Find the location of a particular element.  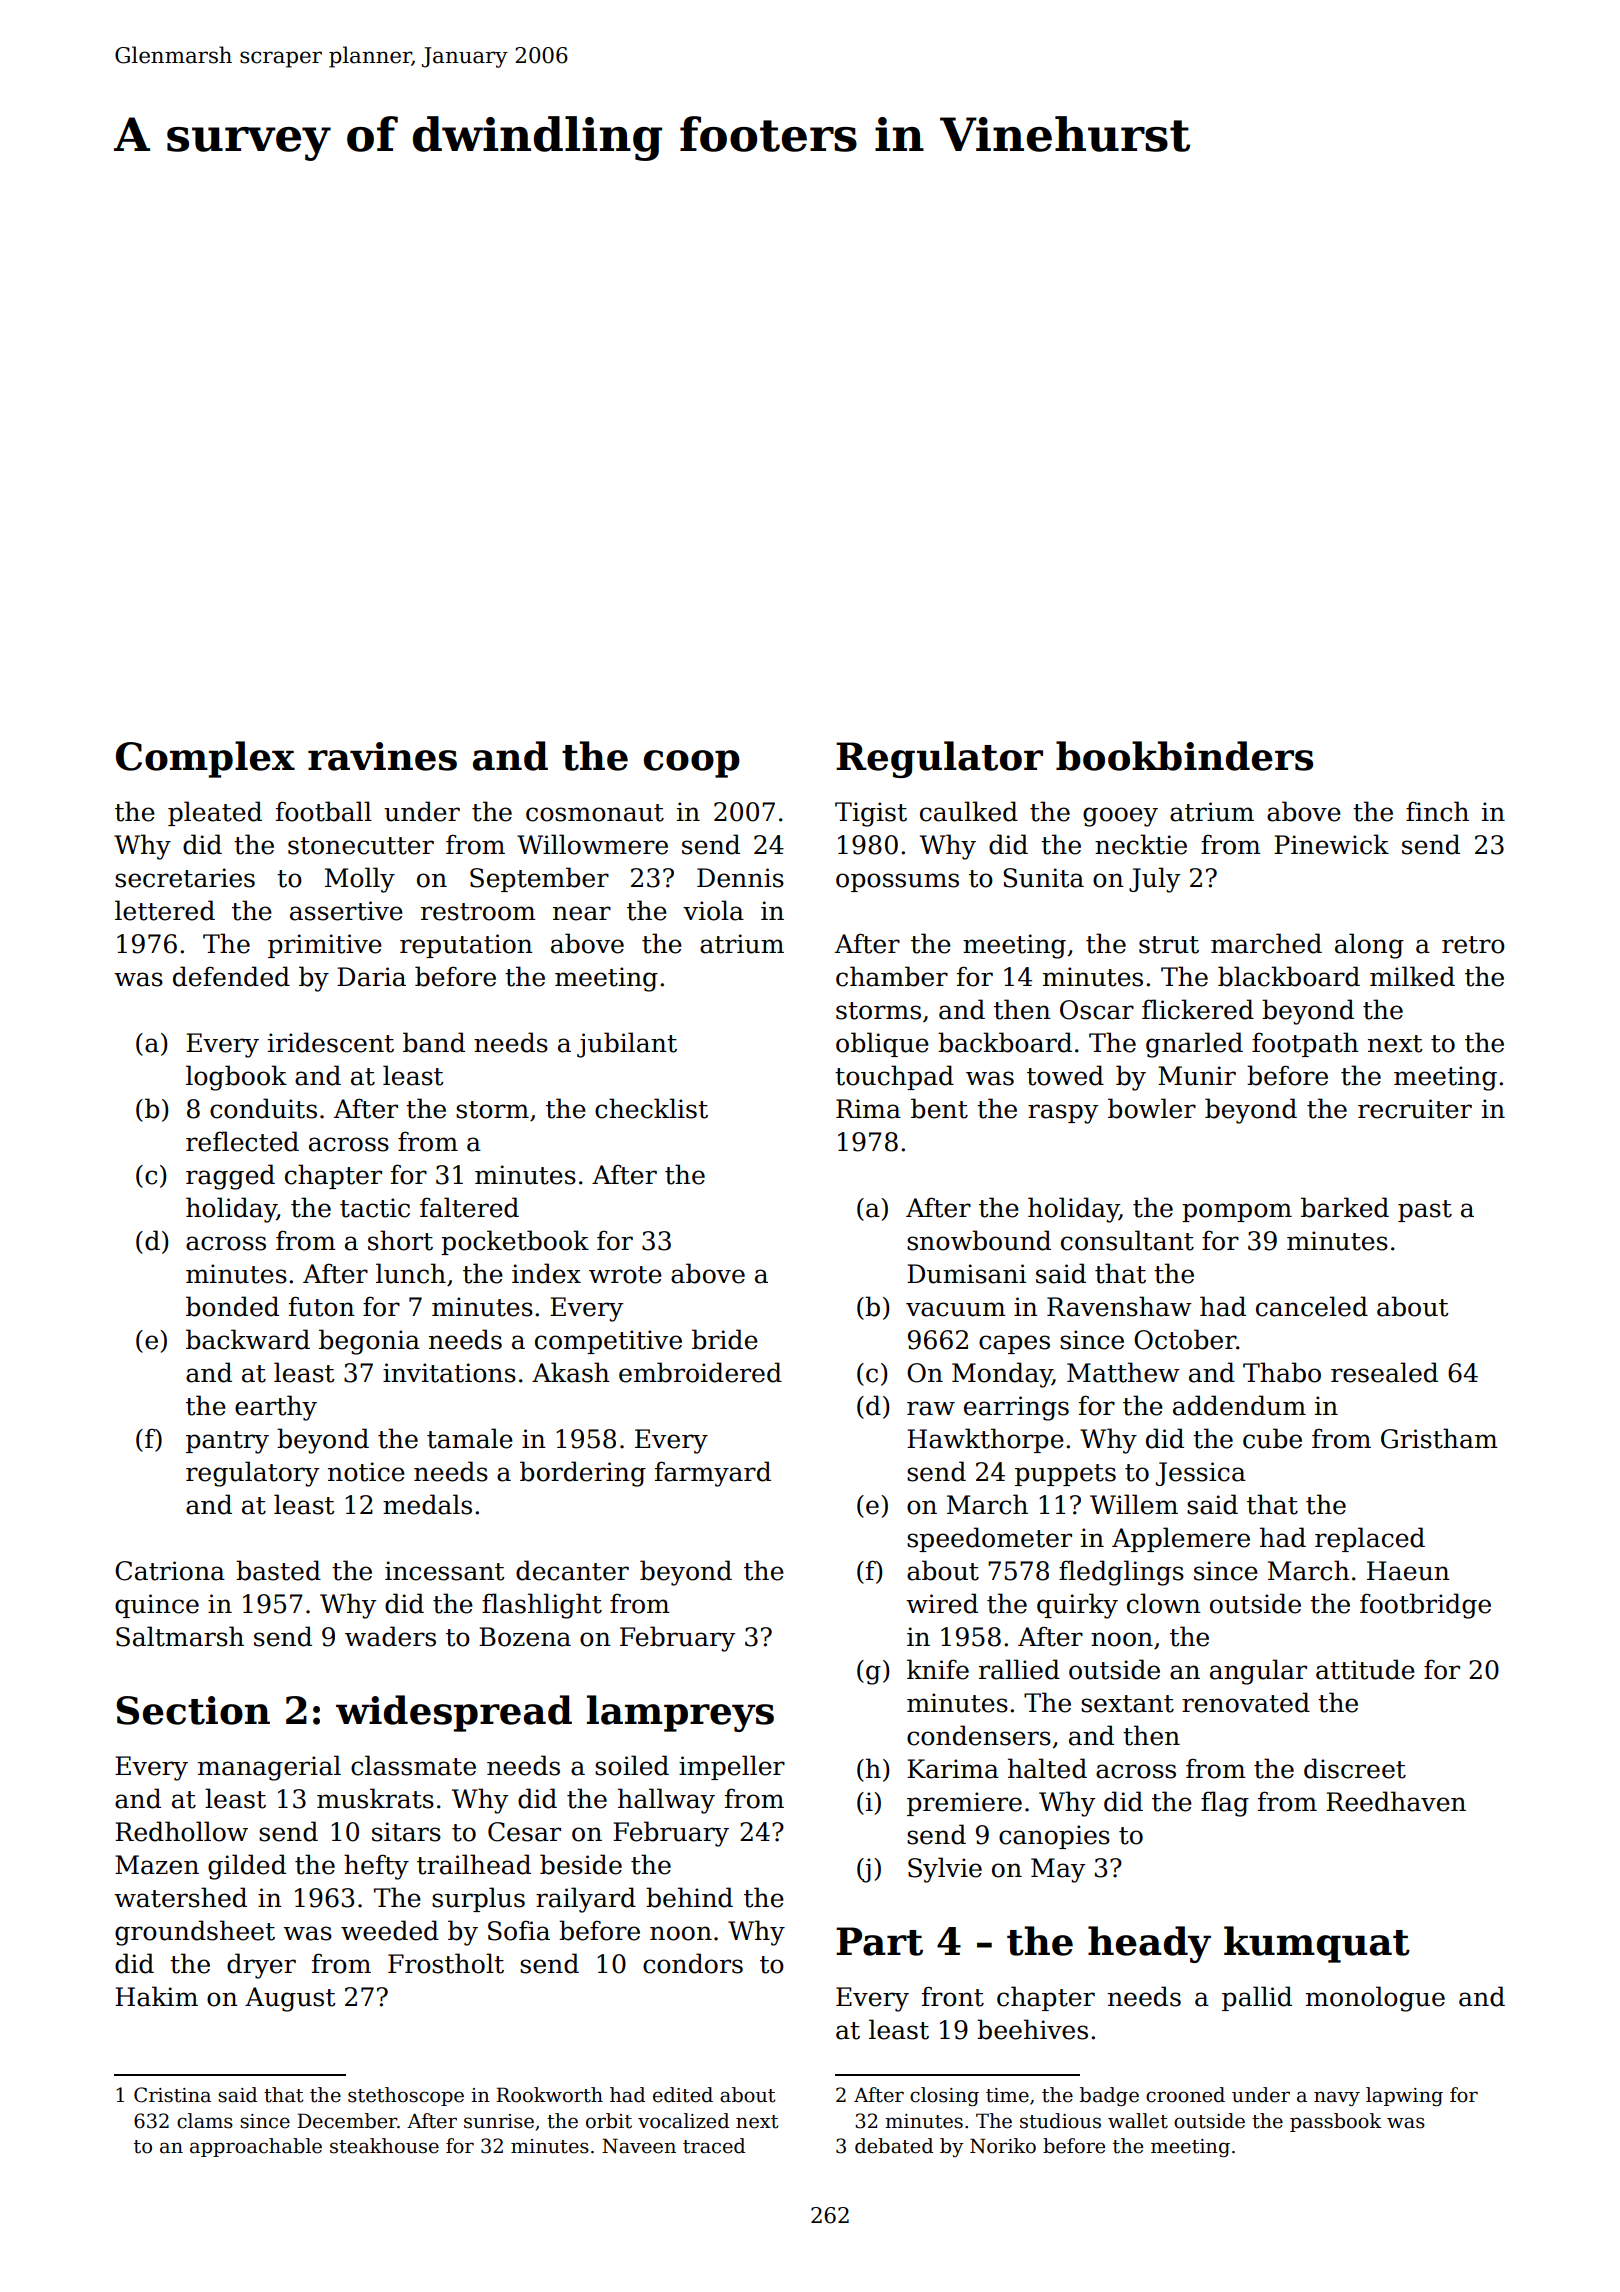

classmate is located at coordinates (413, 1765).
